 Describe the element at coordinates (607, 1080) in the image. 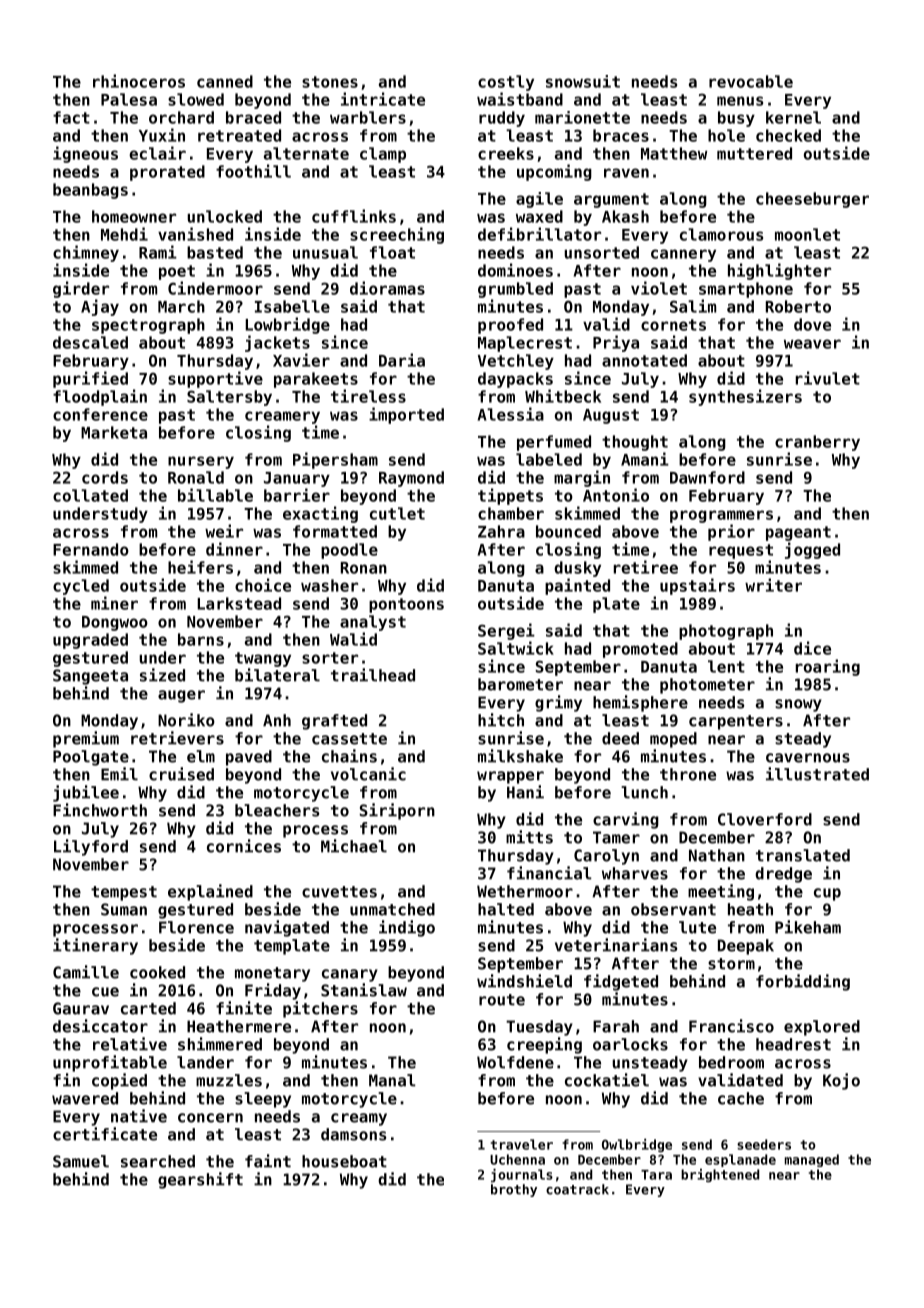

I see `cockatiel` at that location.
